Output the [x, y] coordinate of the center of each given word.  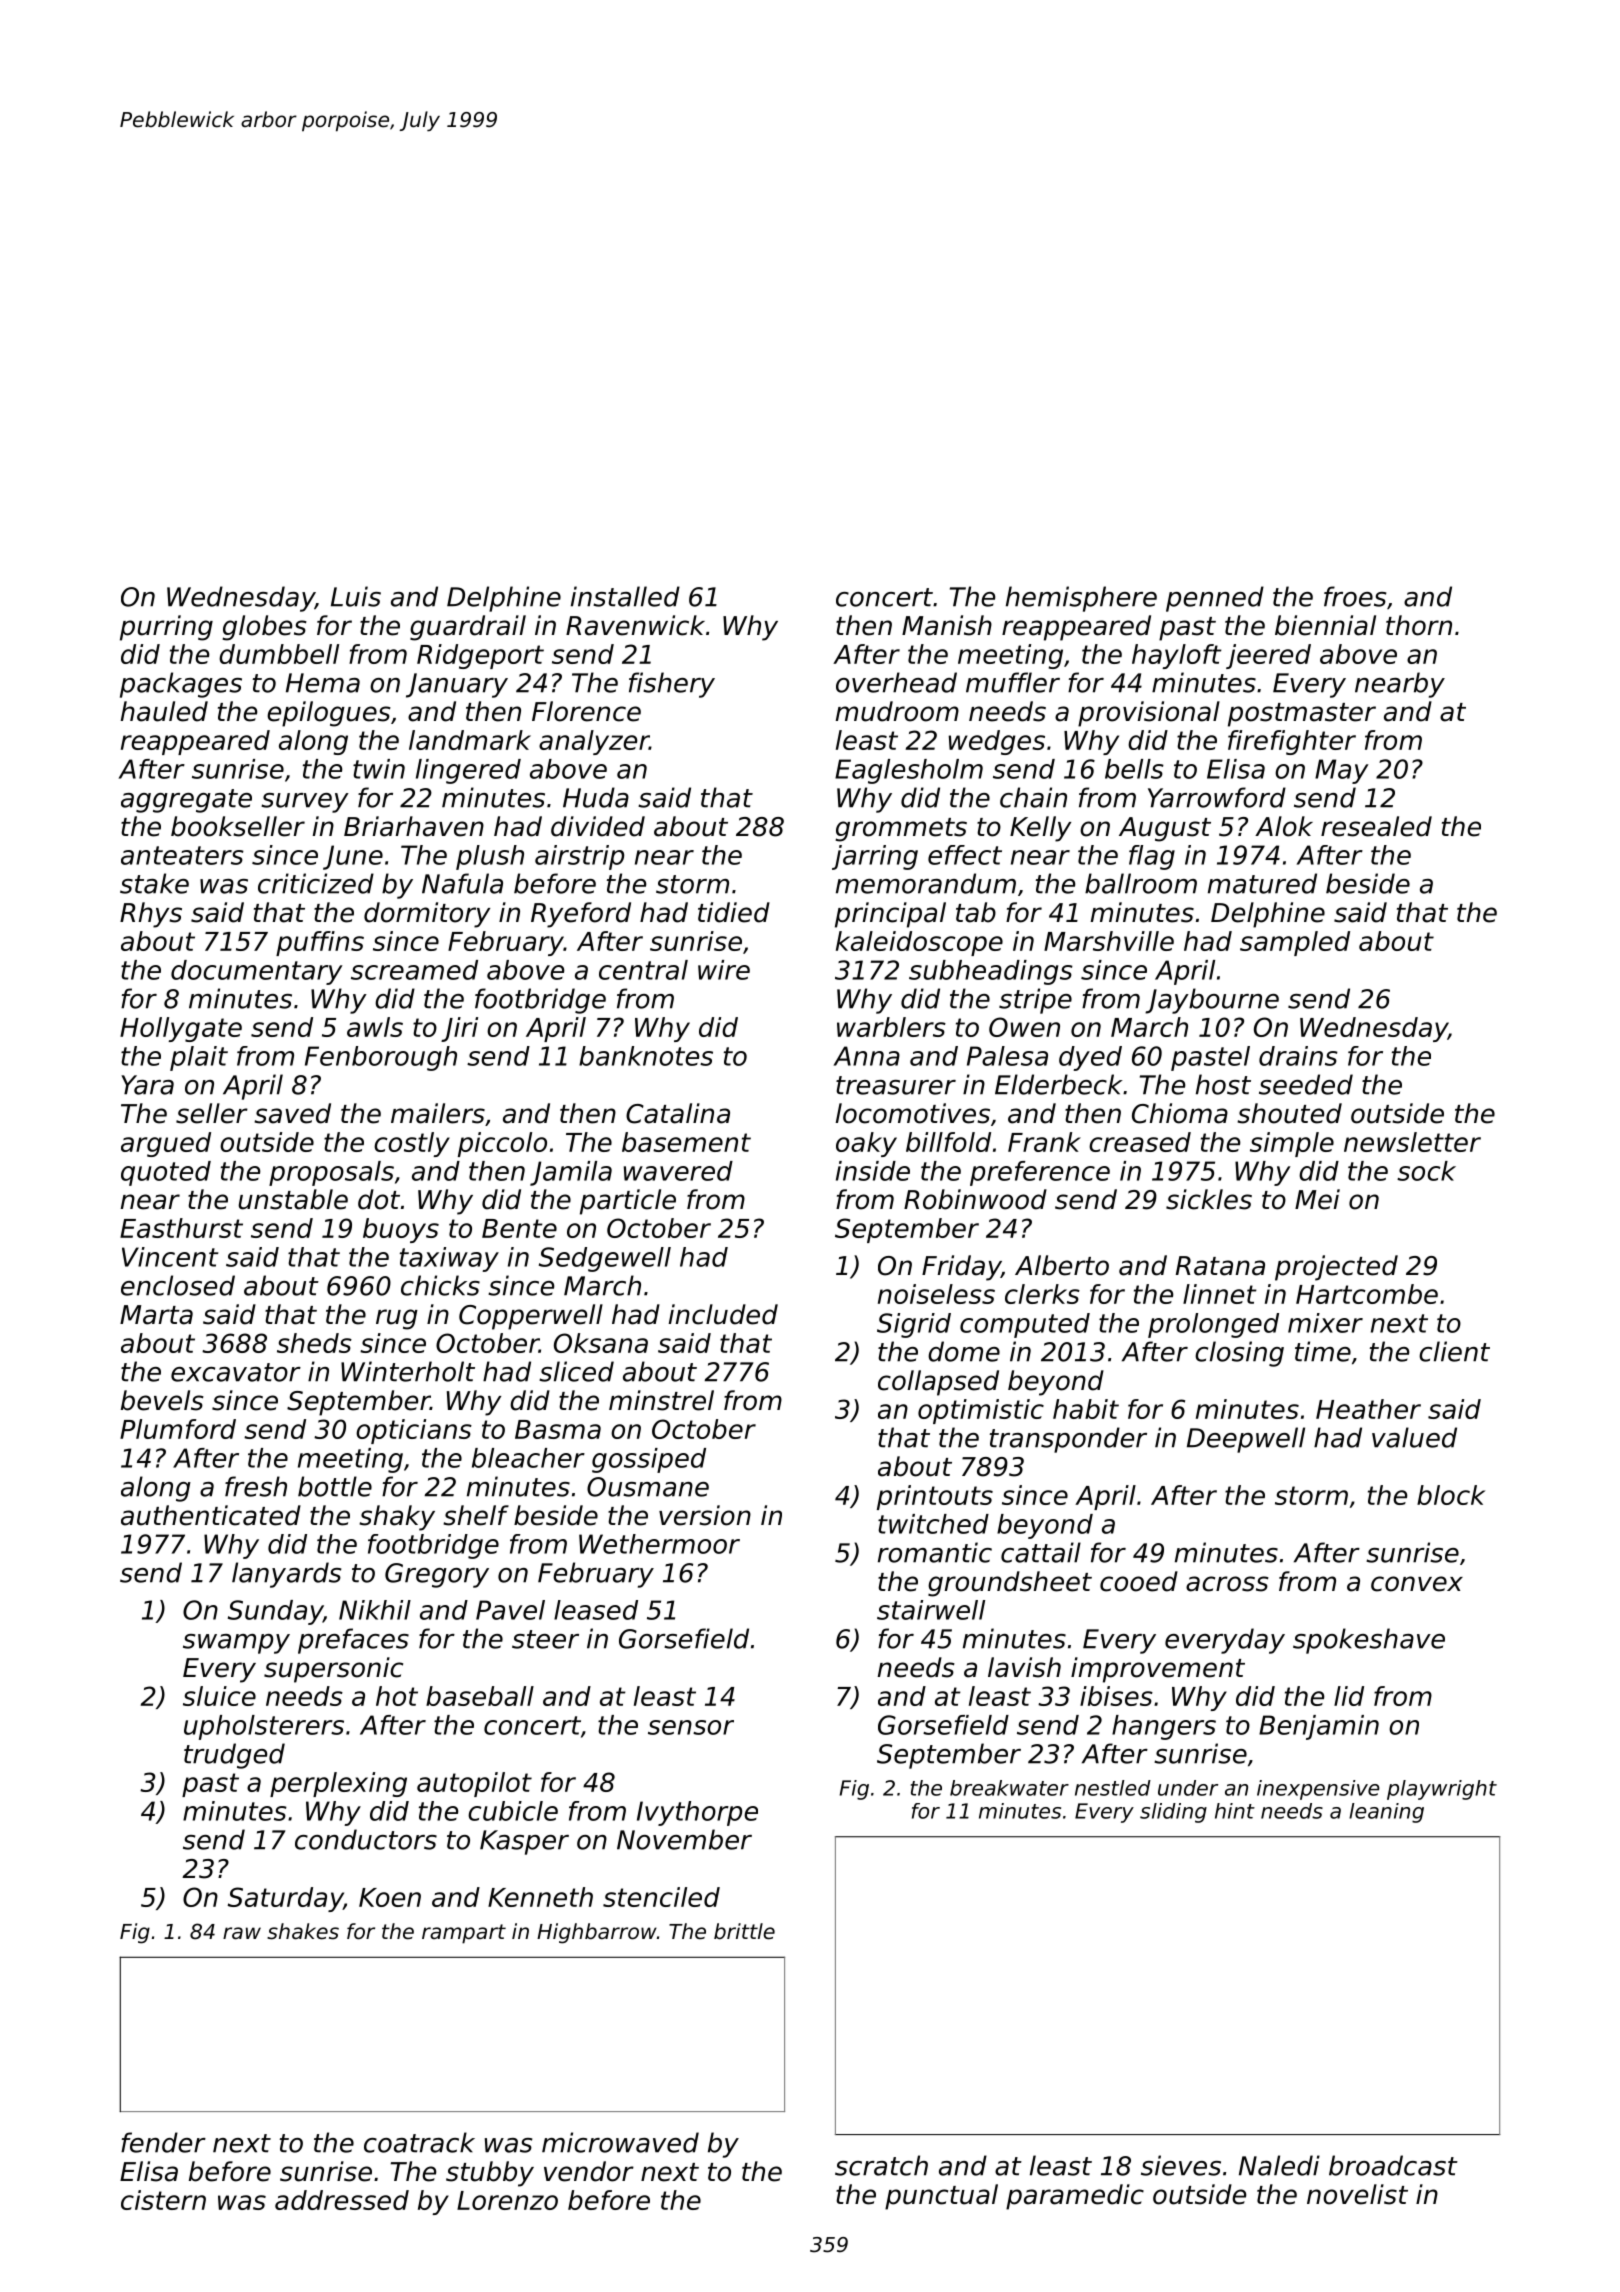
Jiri [459, 1029]
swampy [236, 1644]
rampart [464, 1934]
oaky [866, 1144]
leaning [1386, 1813]
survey [305, 803]
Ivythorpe [697, 1813]
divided [598, 826]
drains [1298, 1056]
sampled [1295, 943]
